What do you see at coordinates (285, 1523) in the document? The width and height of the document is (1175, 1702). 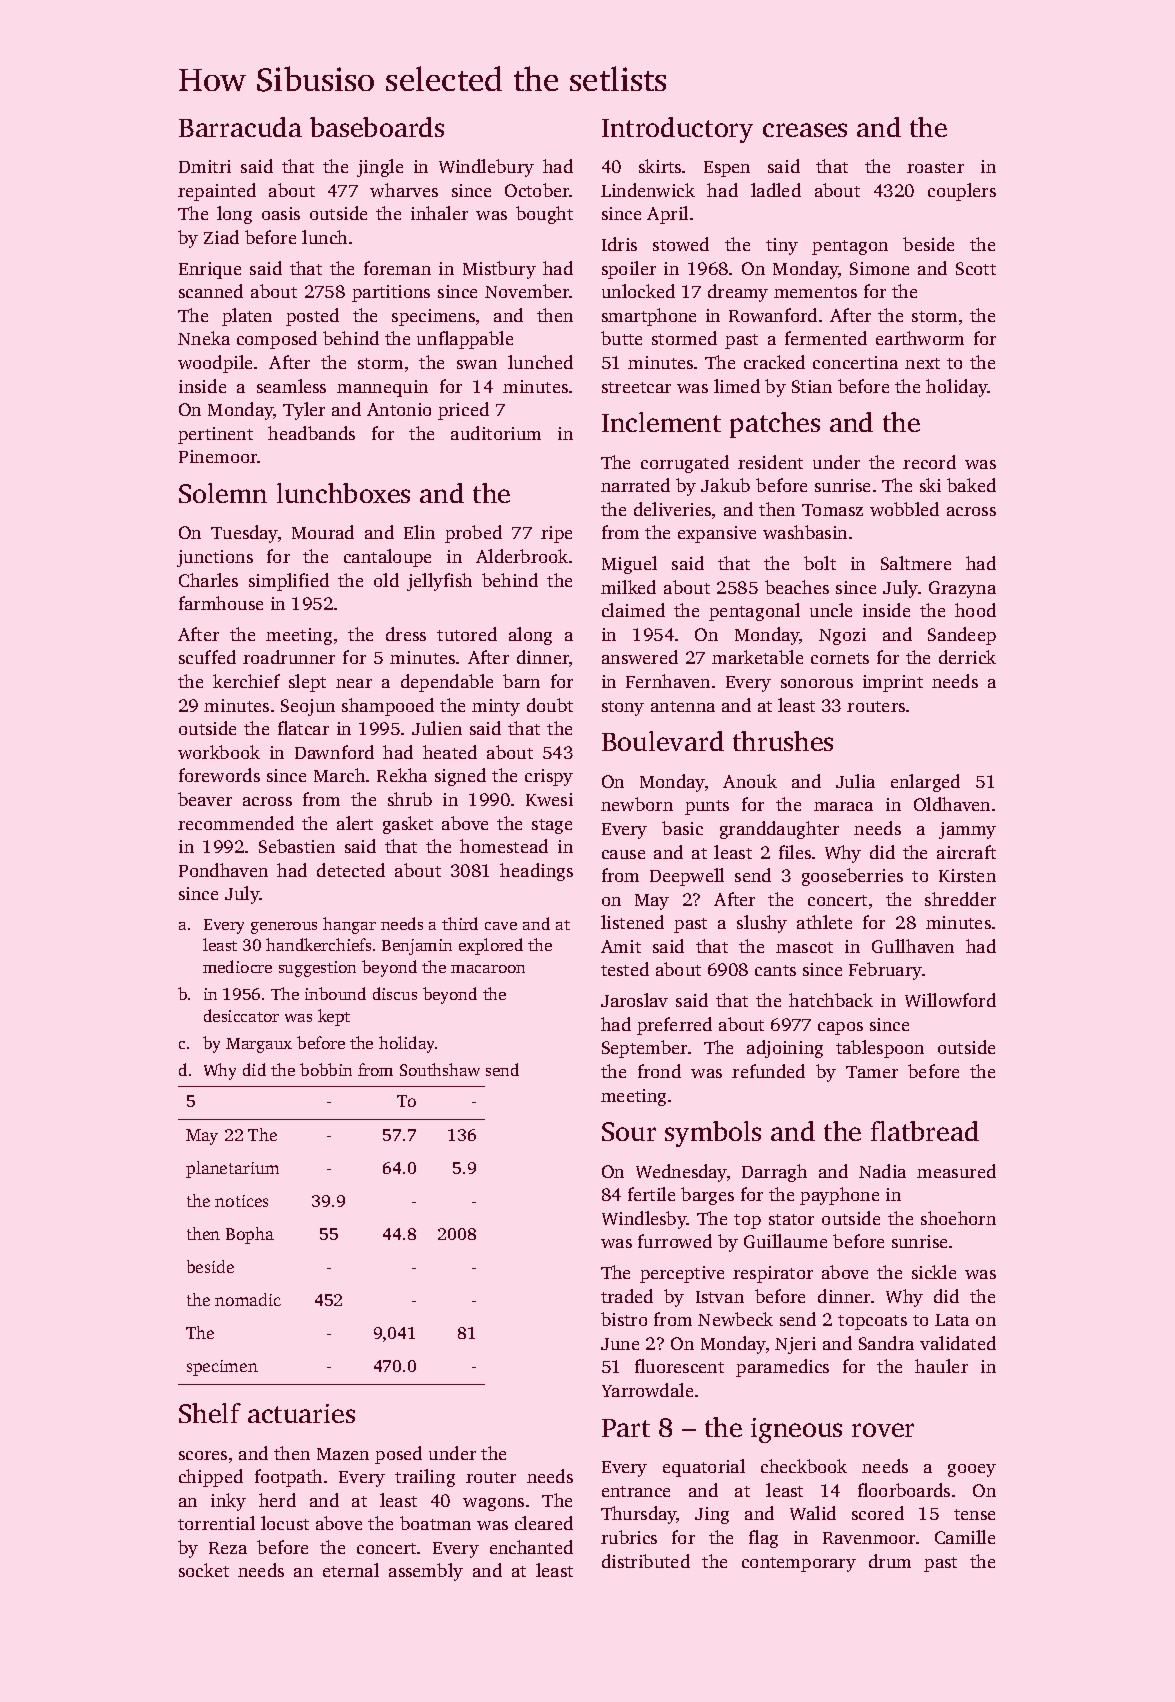 I see `locust` at bounding box center [285, 1523].
